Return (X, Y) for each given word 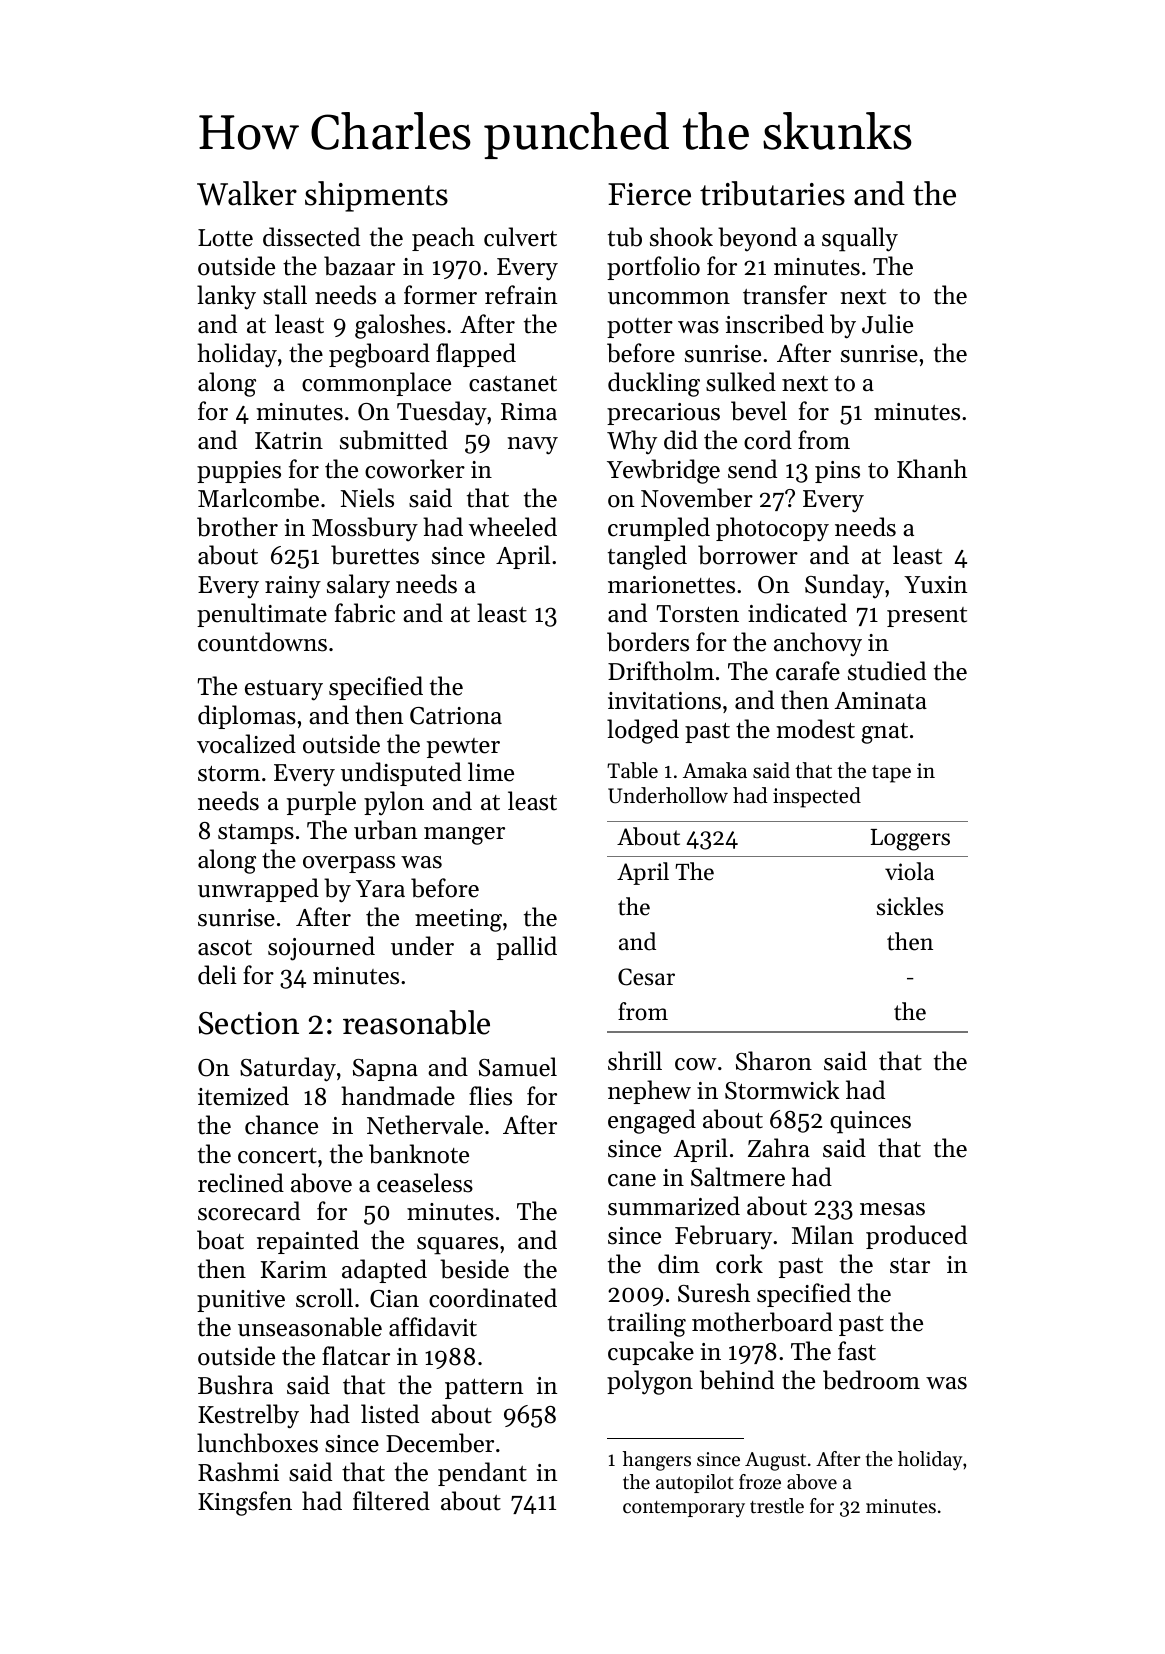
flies (490, 1096)
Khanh (932, 468)
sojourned (321, 948)
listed (390, 1414)
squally (860, 239)
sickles (910, 906)
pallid (527, 948)
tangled (647, 557)
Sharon (774, 1061)
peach (443, 239)
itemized (243, 1096)
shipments (376, 196)
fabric (365, 613)
